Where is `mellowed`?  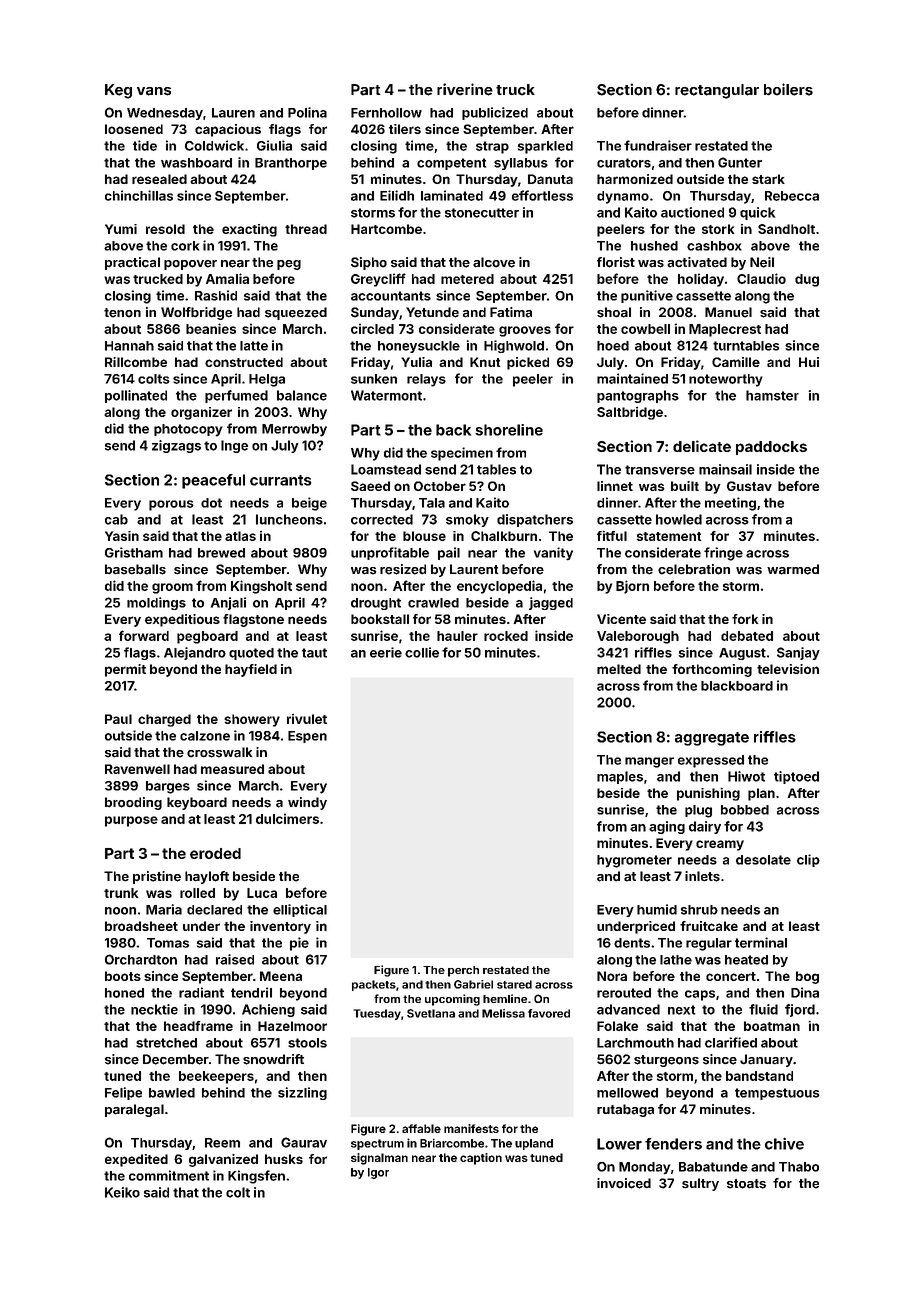 mellowed is located at coordinates (627, 1093).
